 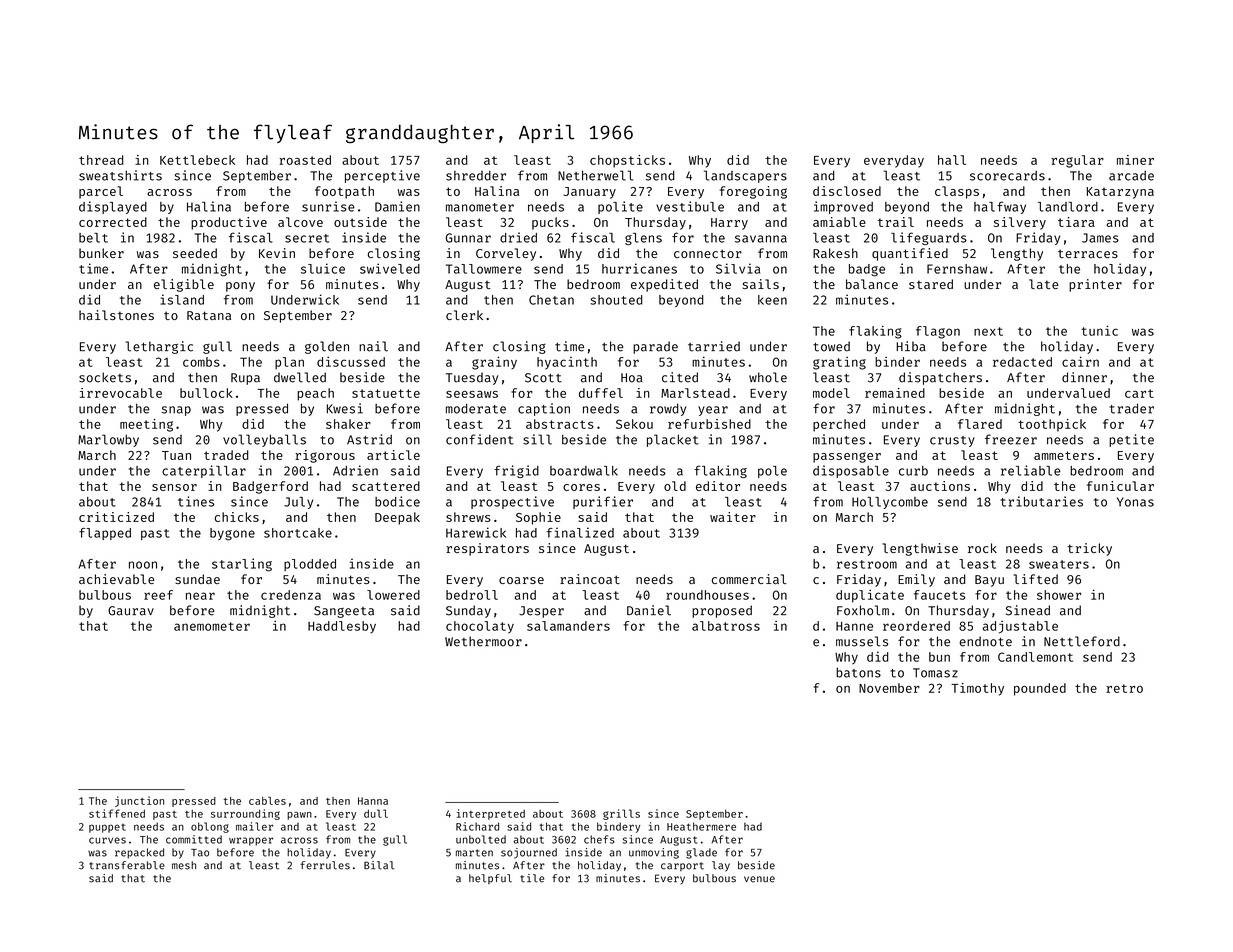 I want to click on editor, so click(x=718, y=486).
